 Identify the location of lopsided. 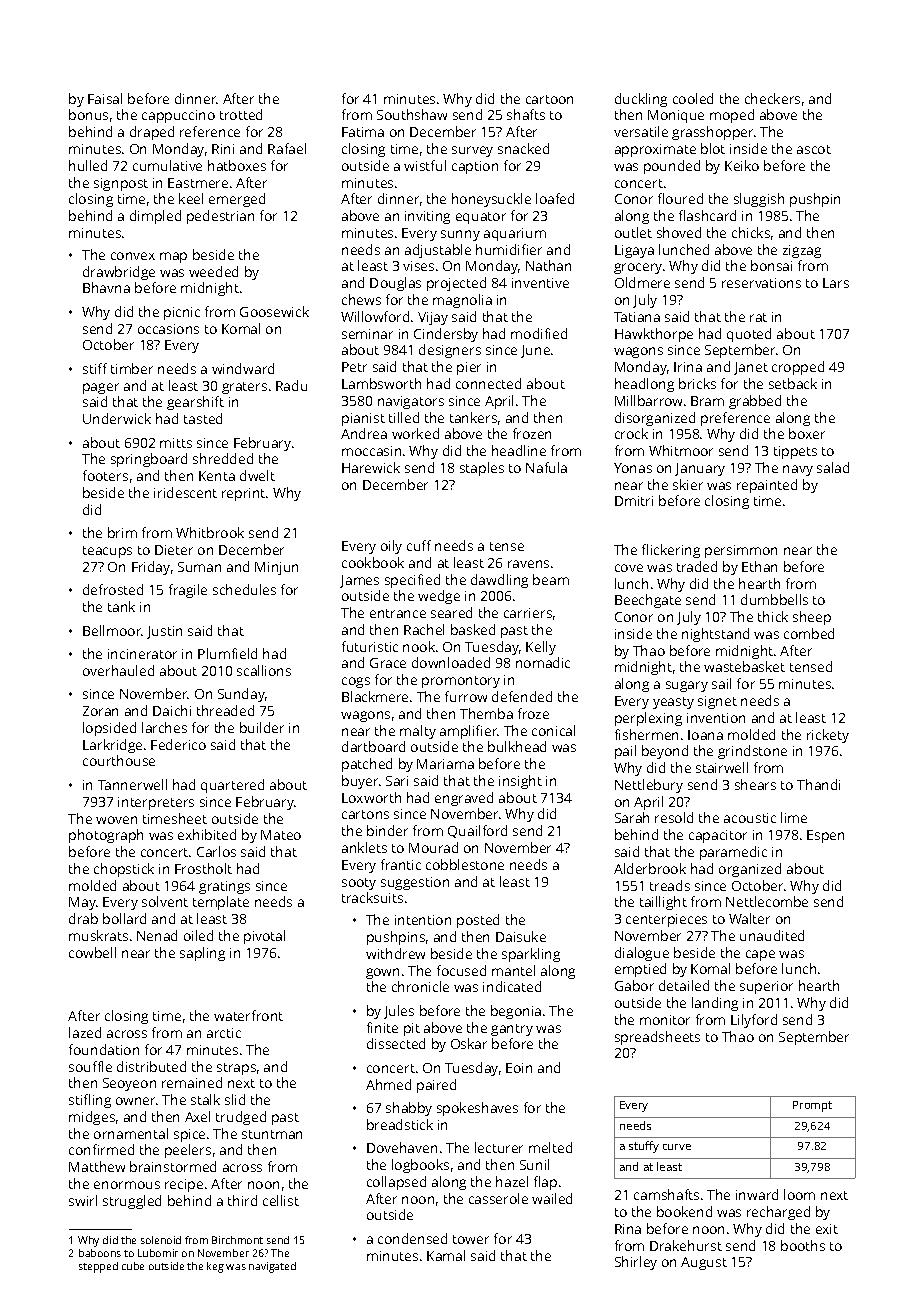
(109, 729).
